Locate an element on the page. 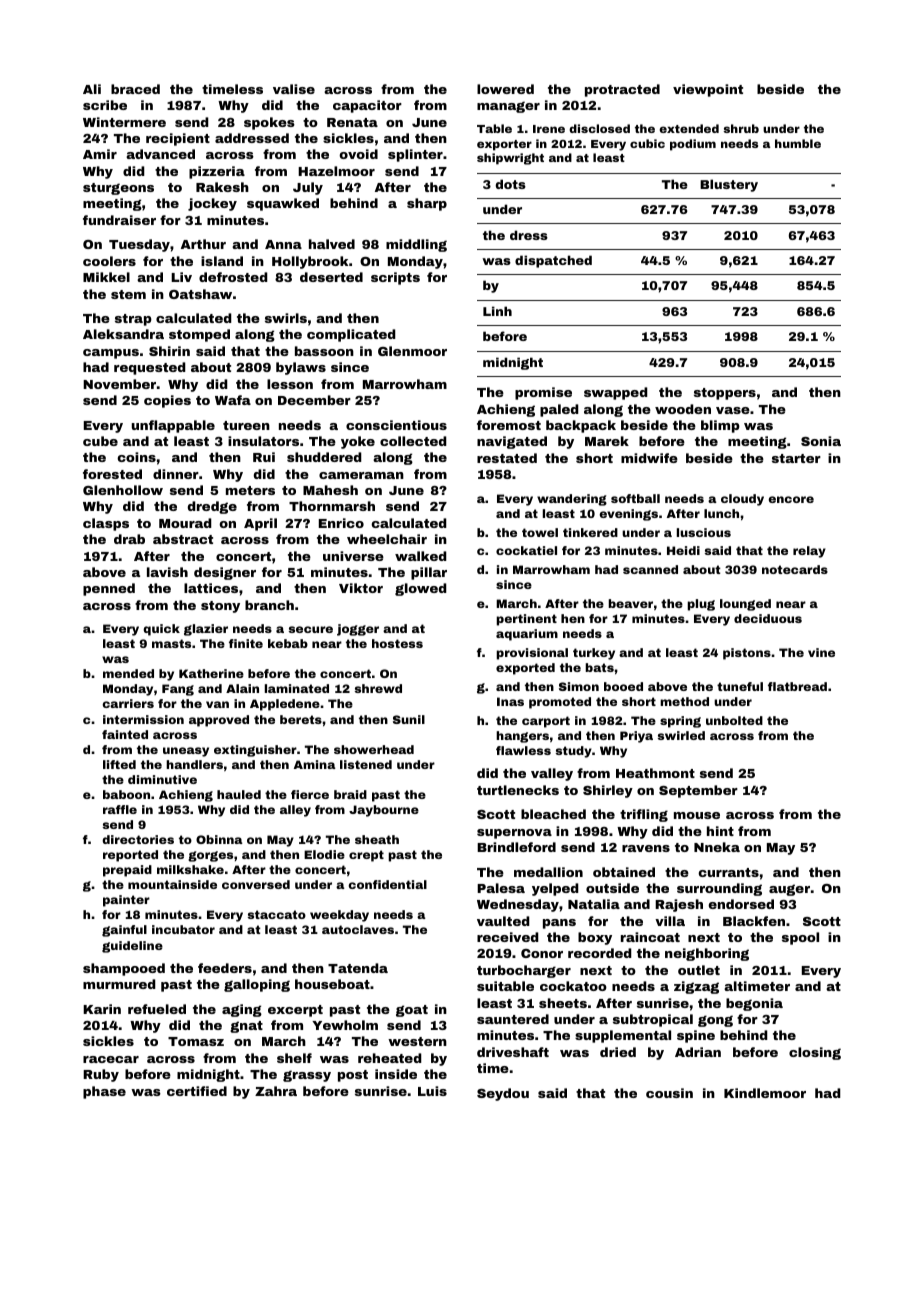 This page has width=924, height=1308. valise is located at coordinates (294, 89).
